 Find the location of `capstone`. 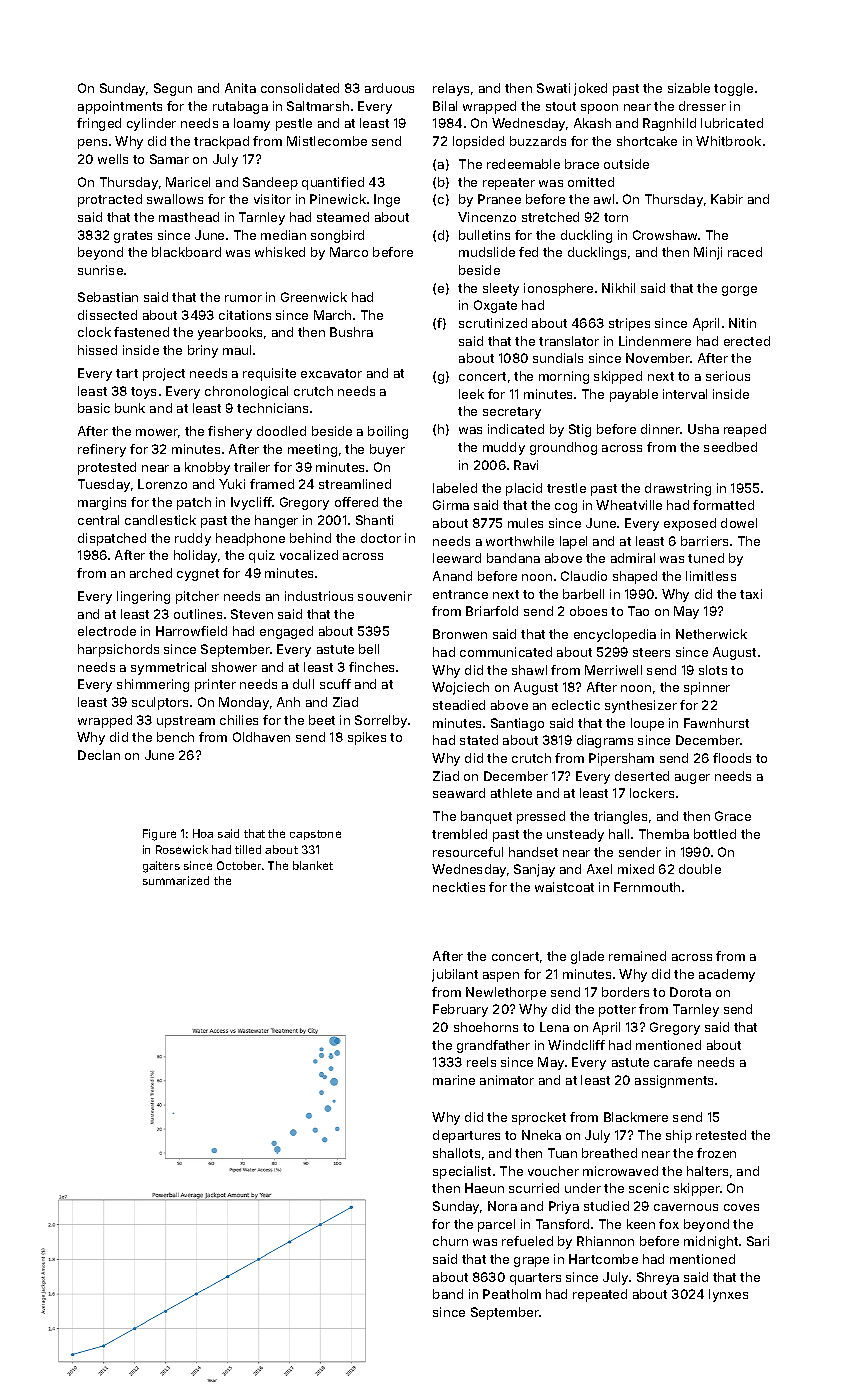

capstone is located at coordinates (315, 835).
